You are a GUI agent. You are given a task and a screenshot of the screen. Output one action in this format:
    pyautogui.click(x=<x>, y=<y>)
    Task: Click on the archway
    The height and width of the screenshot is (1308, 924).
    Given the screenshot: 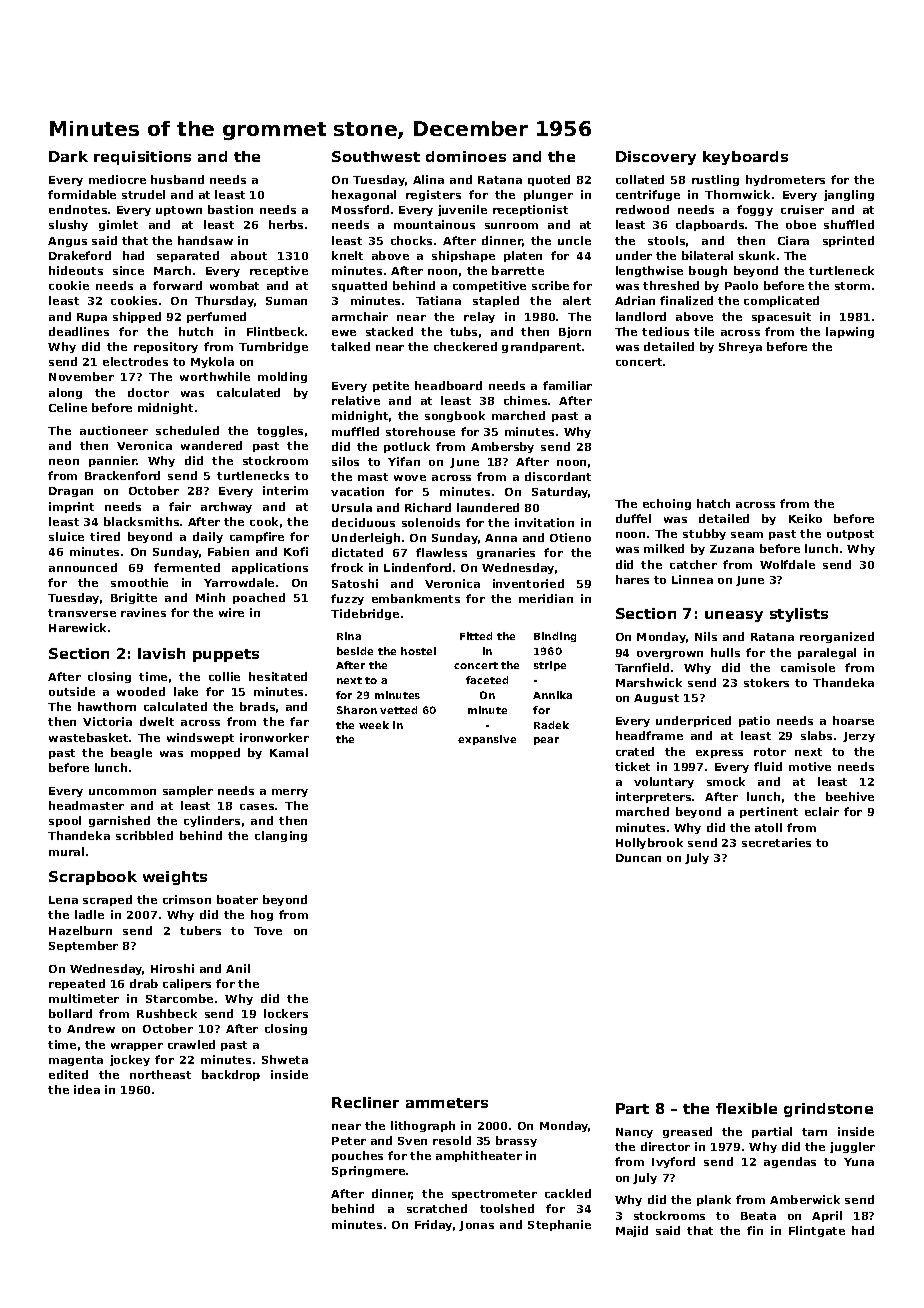 What is the action you would take?
    pyautogui.click(x=226, y=507)
